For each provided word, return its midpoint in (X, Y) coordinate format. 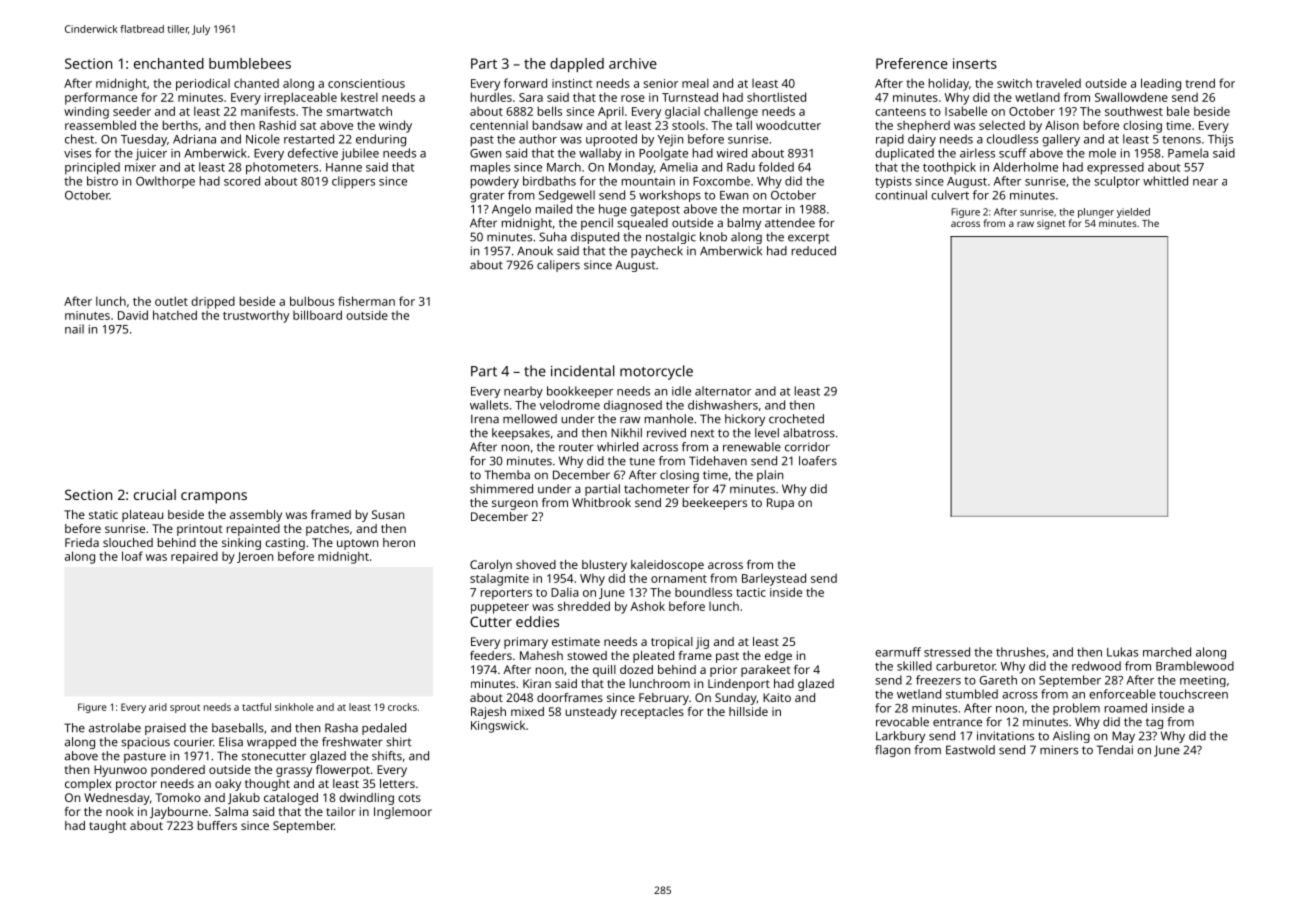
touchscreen (1193, 694)
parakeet (766, 671)
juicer (151, 155)
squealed (642, 224)
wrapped (271, 743)
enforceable (1122, 694)
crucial (155, 494)
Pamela (1188, 153)
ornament (679, 579)
